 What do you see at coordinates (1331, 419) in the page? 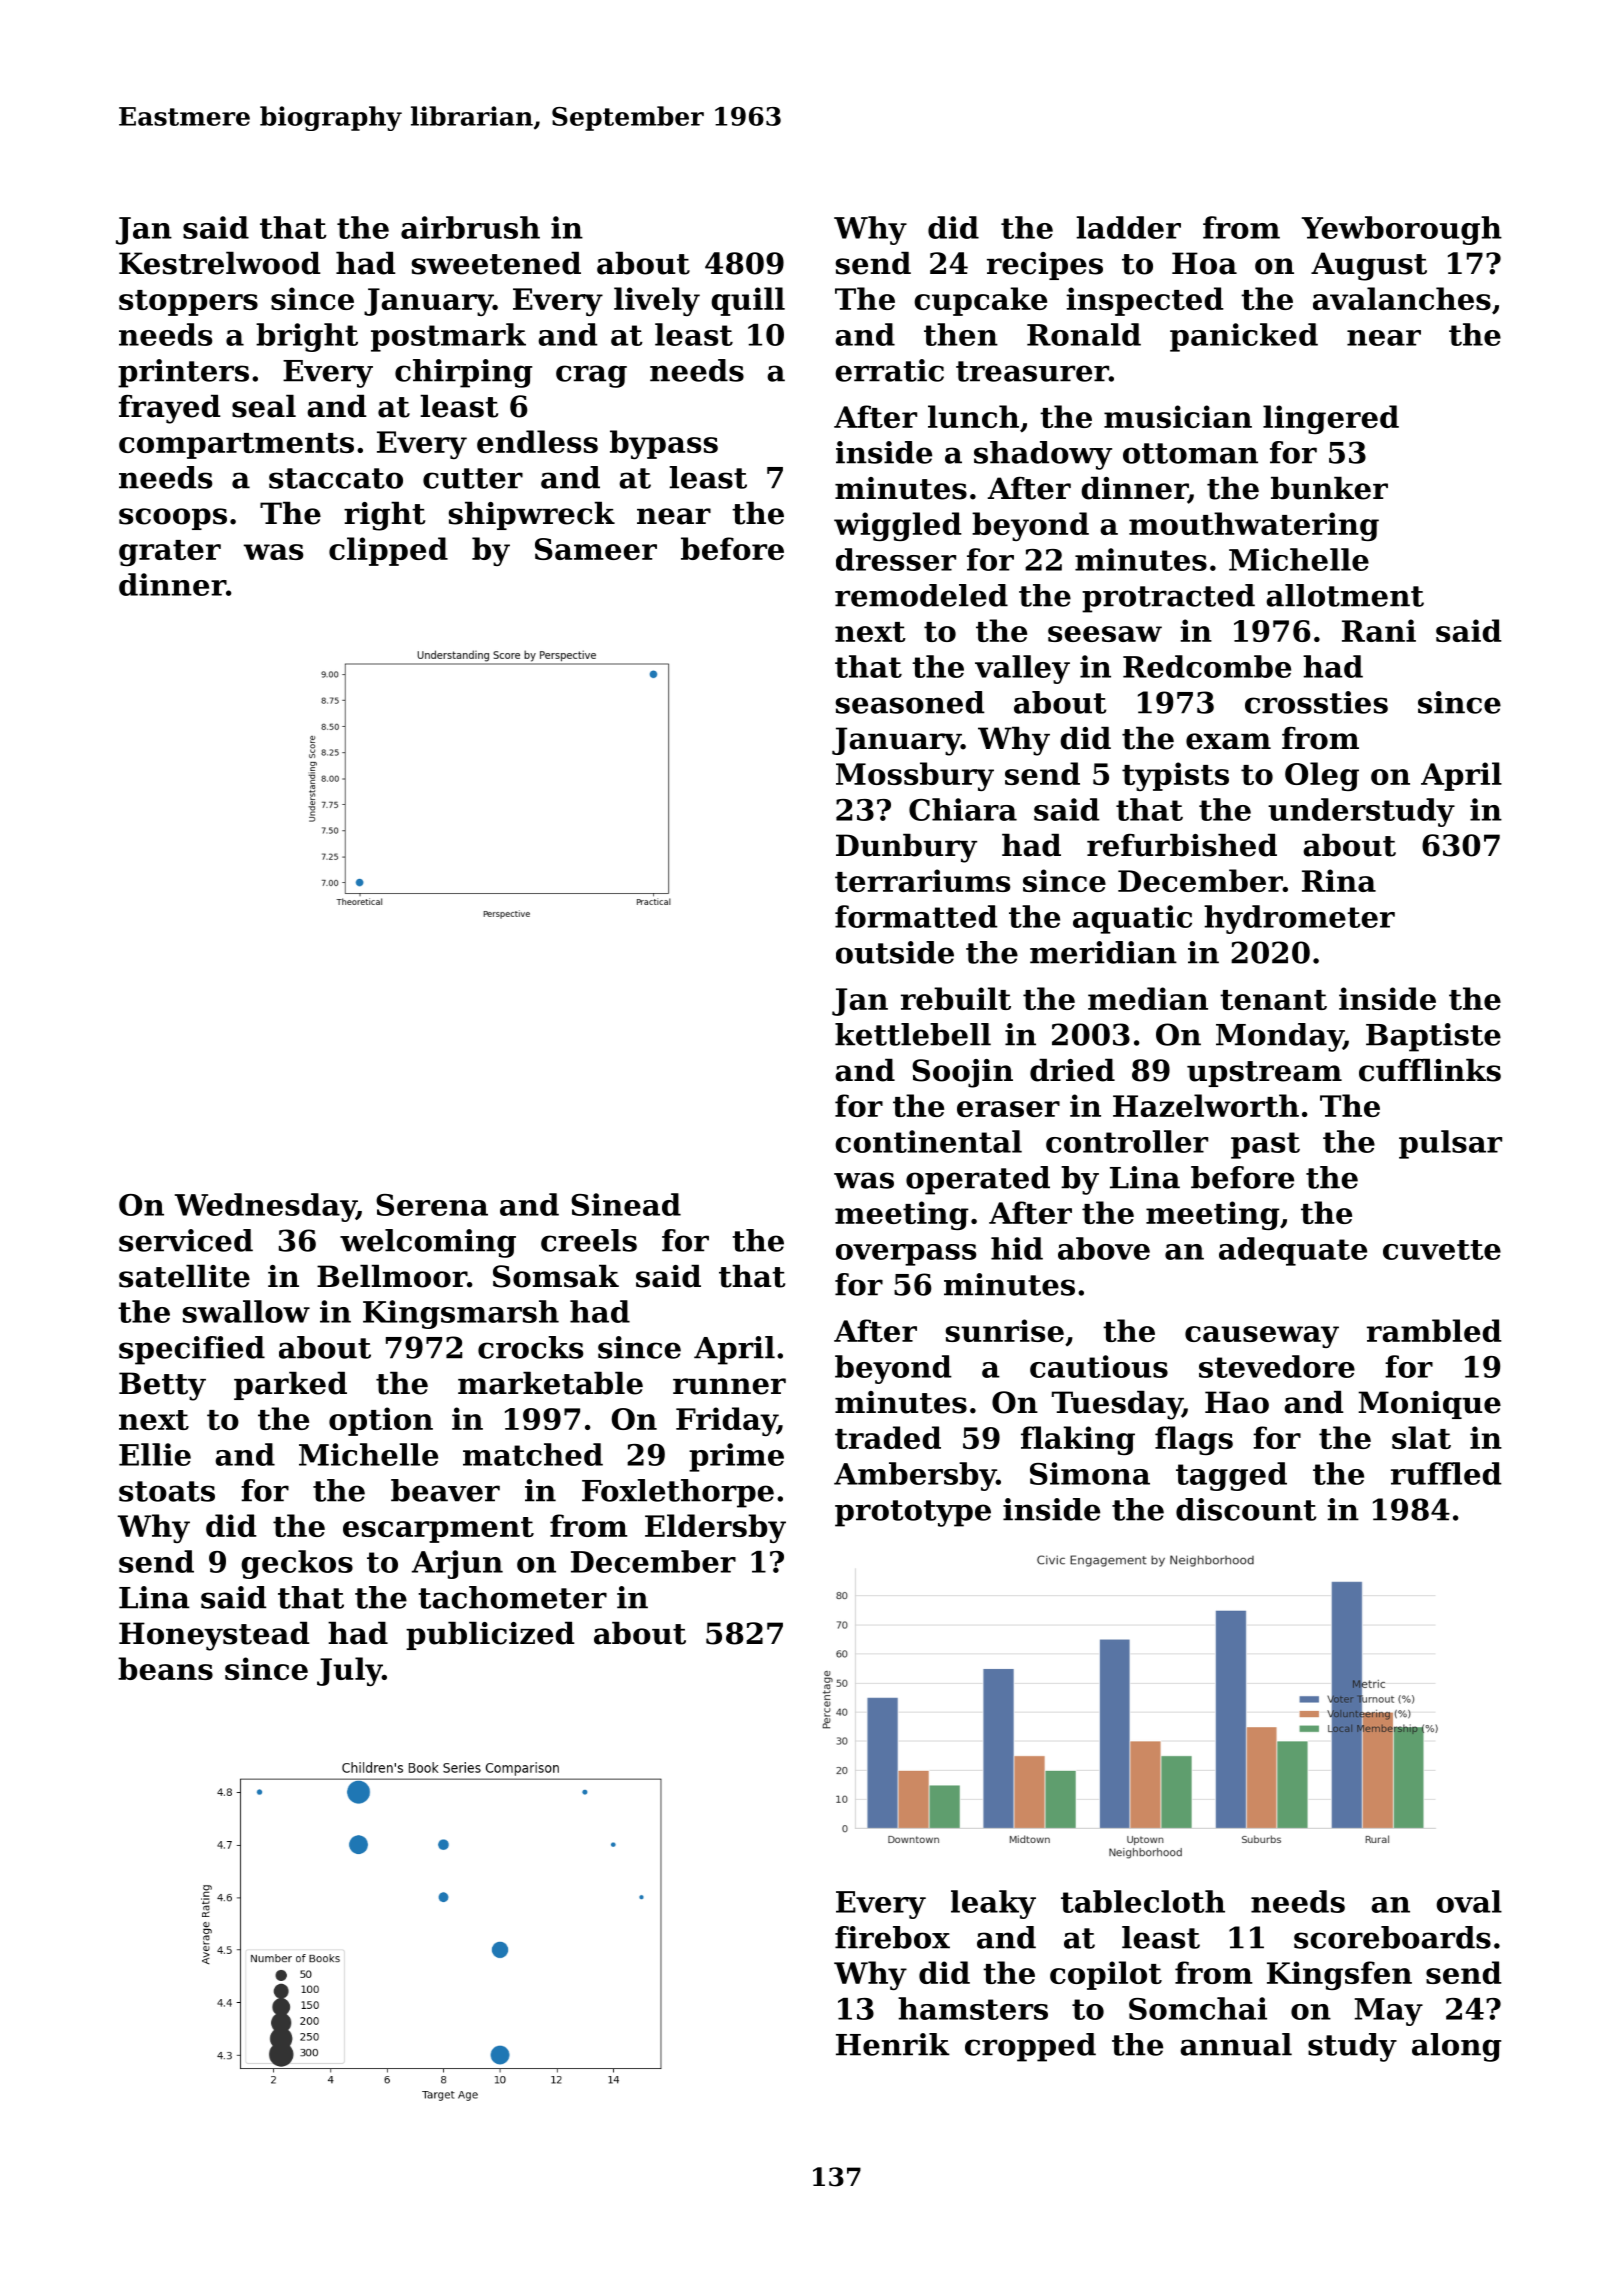
I see `lingered` at bounding box center [1331, 419].
